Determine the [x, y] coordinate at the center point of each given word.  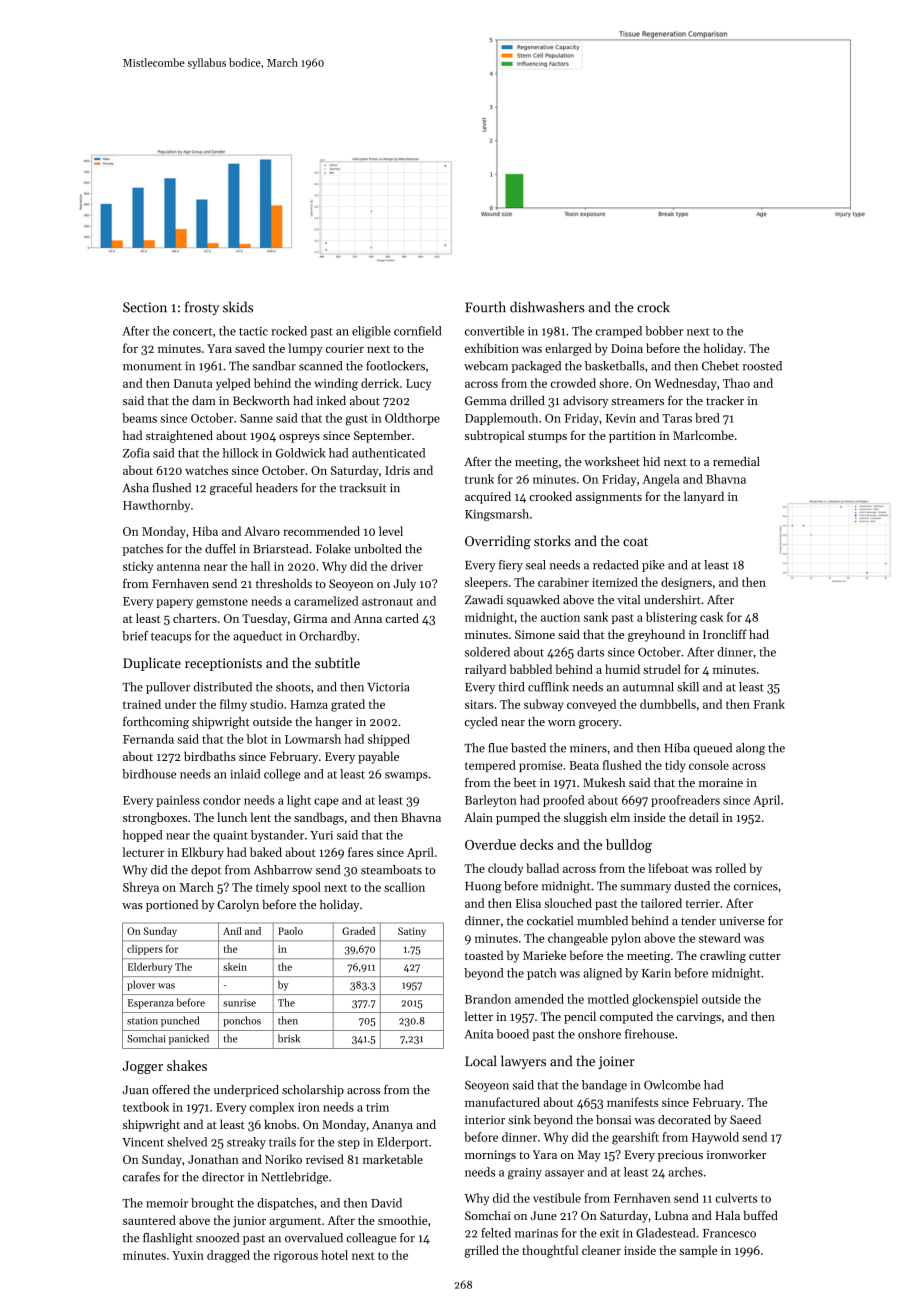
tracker [725, 400]
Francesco [729, 1233]
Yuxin [188, 1255]
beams [139, 418]
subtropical [495, 436]
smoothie [402, 1220]
